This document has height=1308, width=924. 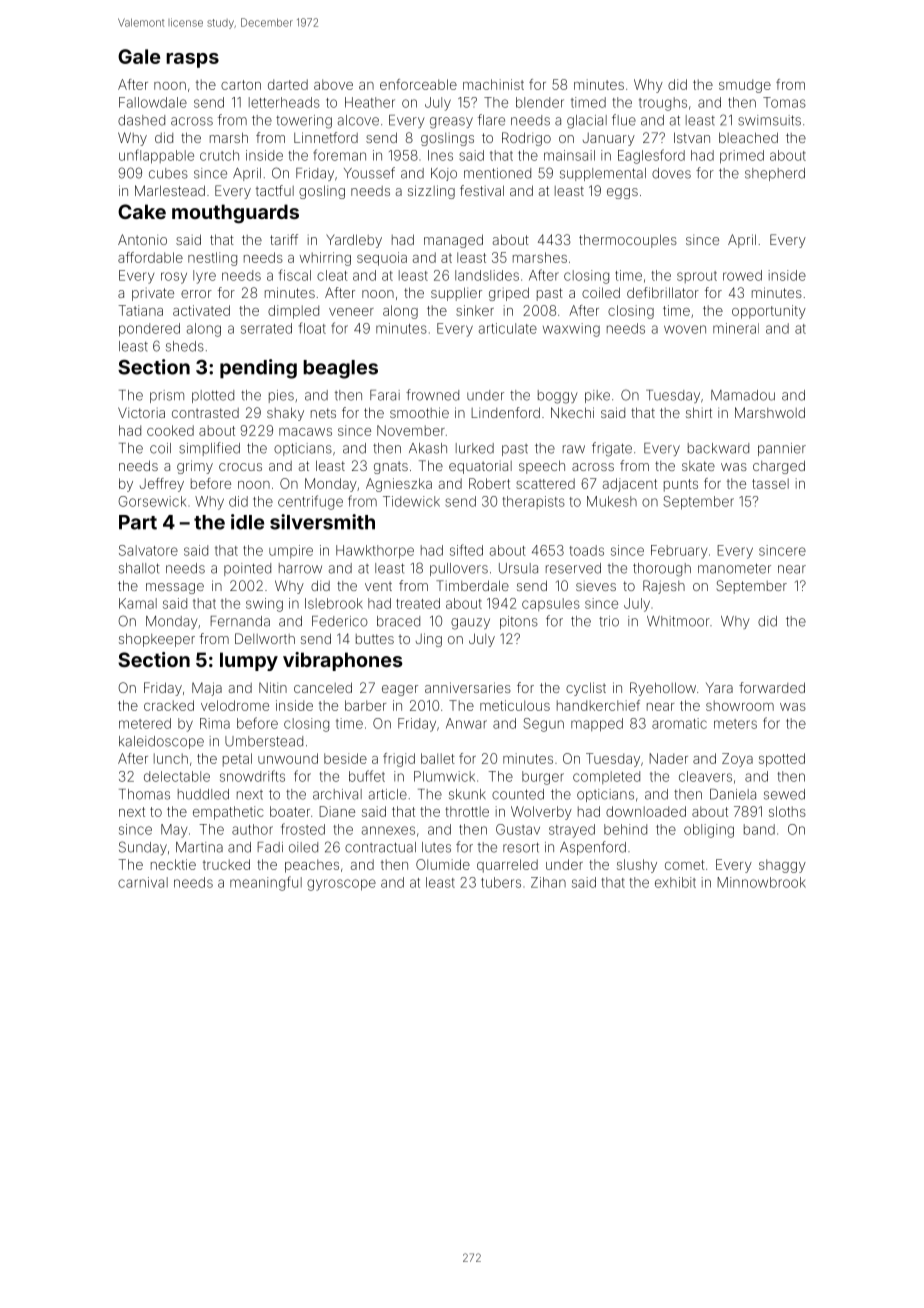 What do you see at coordinates (467, 794) in the document?
I see `skunk` at bounding box center [467, 794].
